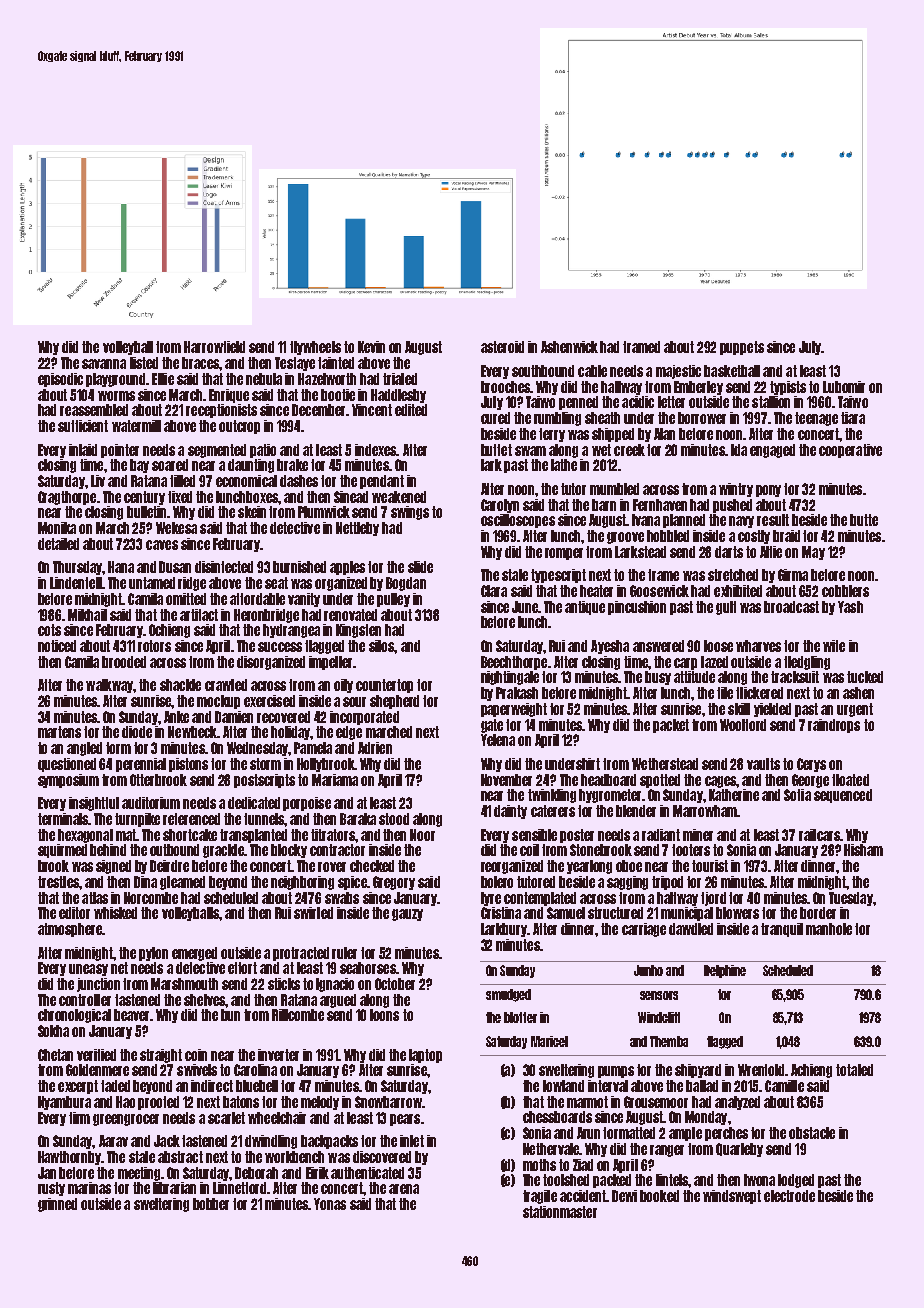 The width and height of the screenshot is (924, 1308). What do you see at coordinates (698, 835) in the screenshot?
I see `miner` at bounding box center [698, 835].
